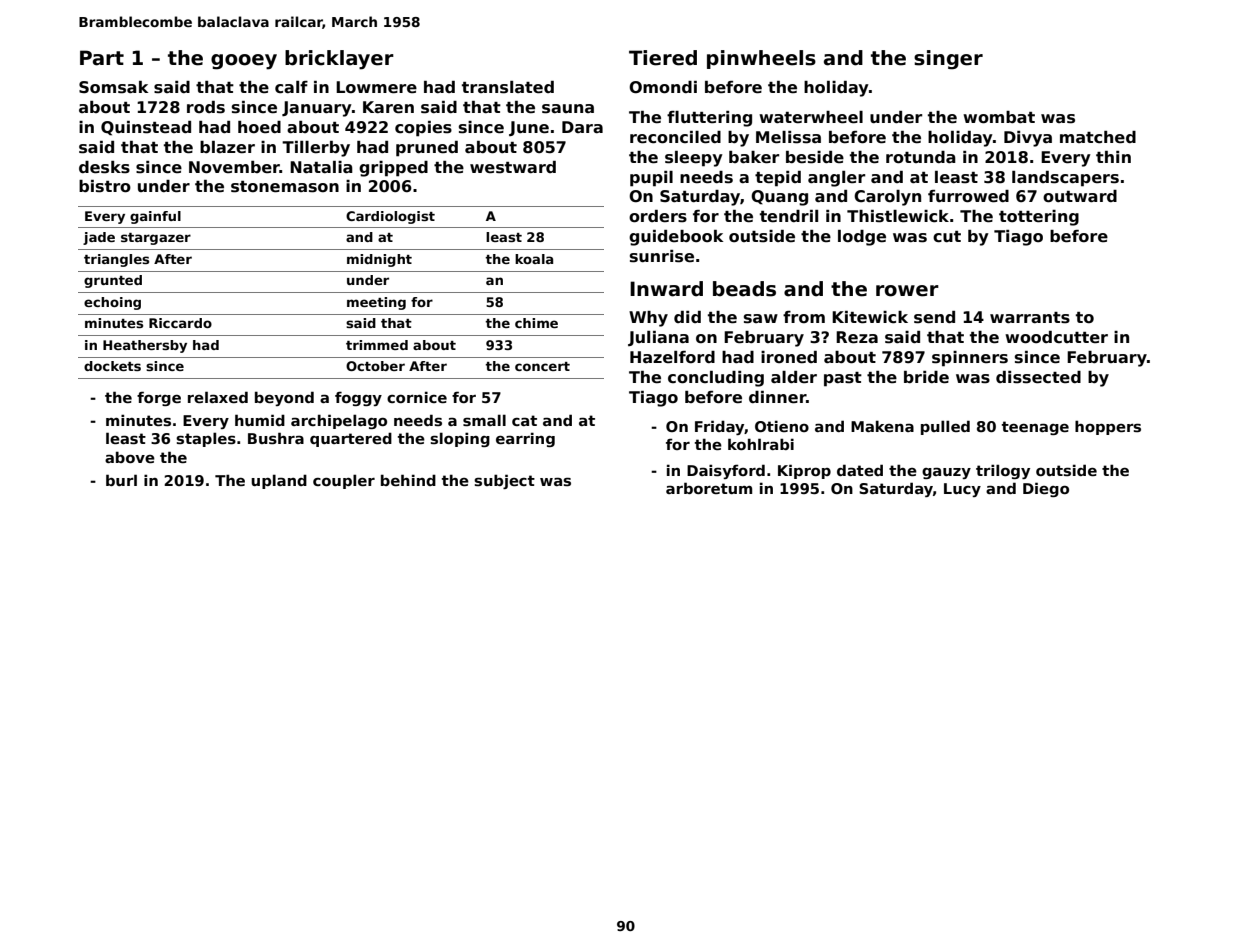 Image resolution: width=1233 pixels, height=952 pixels. Describe the element at coordinates (339, 60) in the image. I see `bricklayer` at that location.
